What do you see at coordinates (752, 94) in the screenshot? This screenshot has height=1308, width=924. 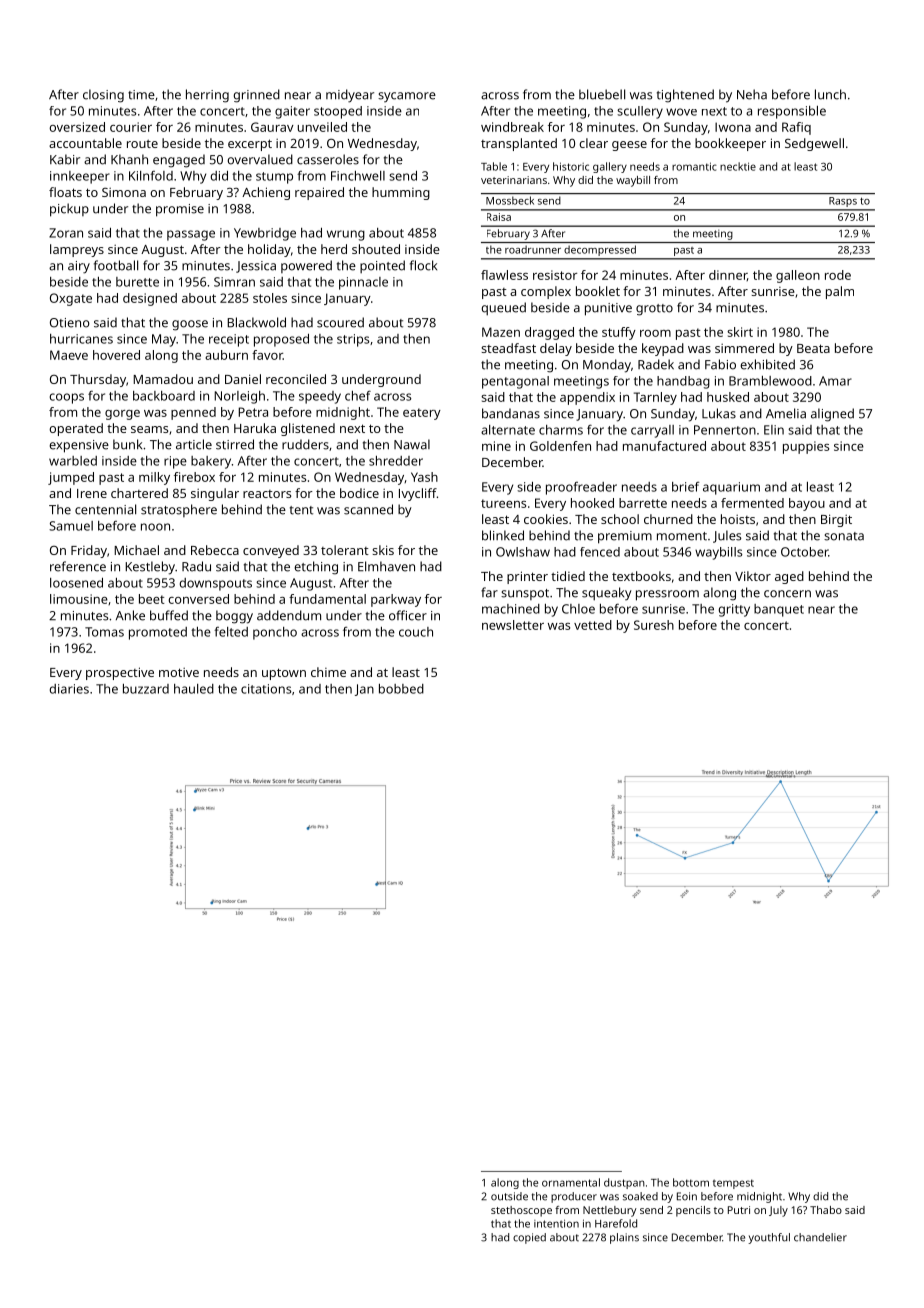 I see `Neha` at bounding box center [752, 94].
